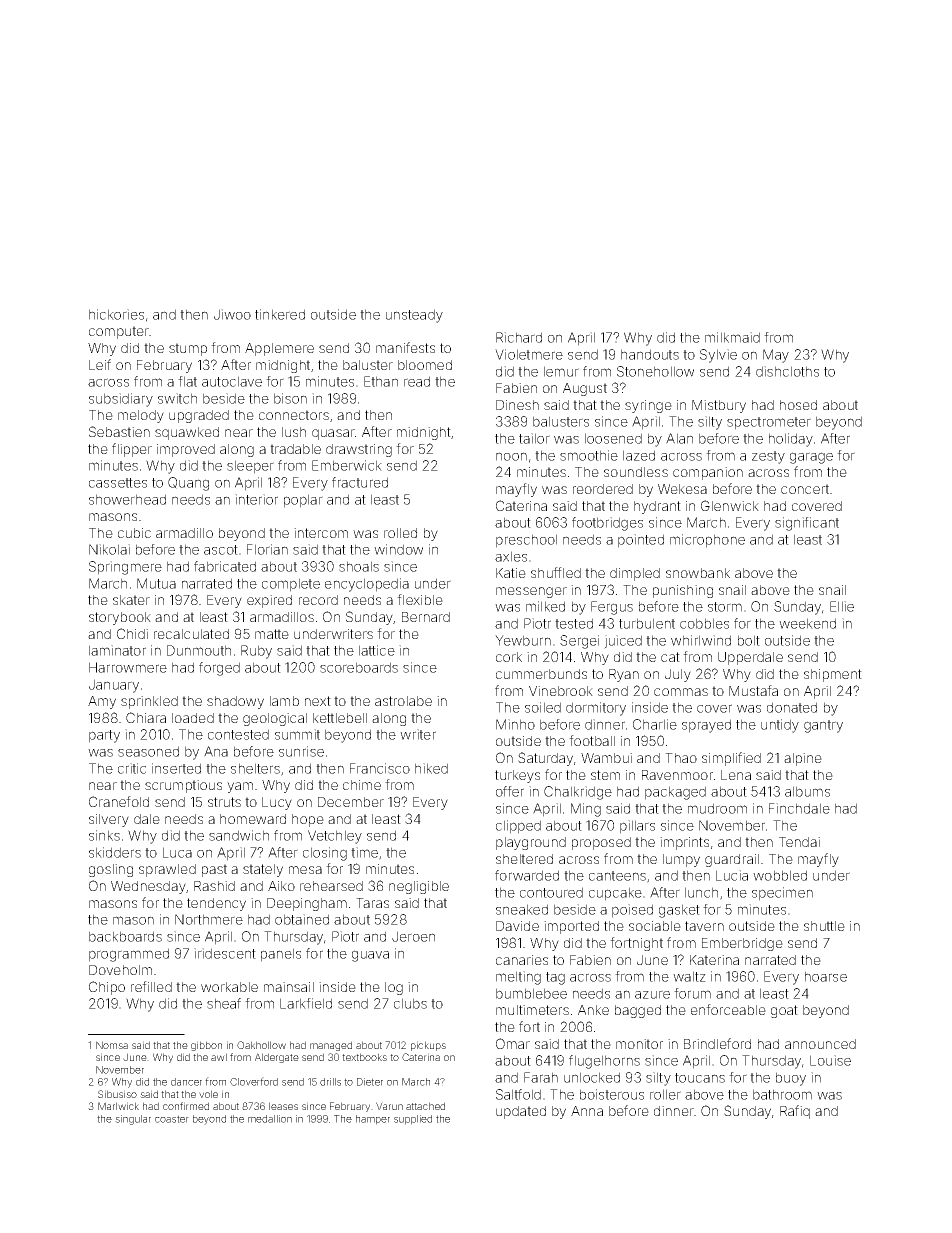 The height and width of the screenshot is (1233, 952). What do you see at coordinates (541, 674) in the screenshot?
I see `cummerbunds` at bounding box center [541, 674].
